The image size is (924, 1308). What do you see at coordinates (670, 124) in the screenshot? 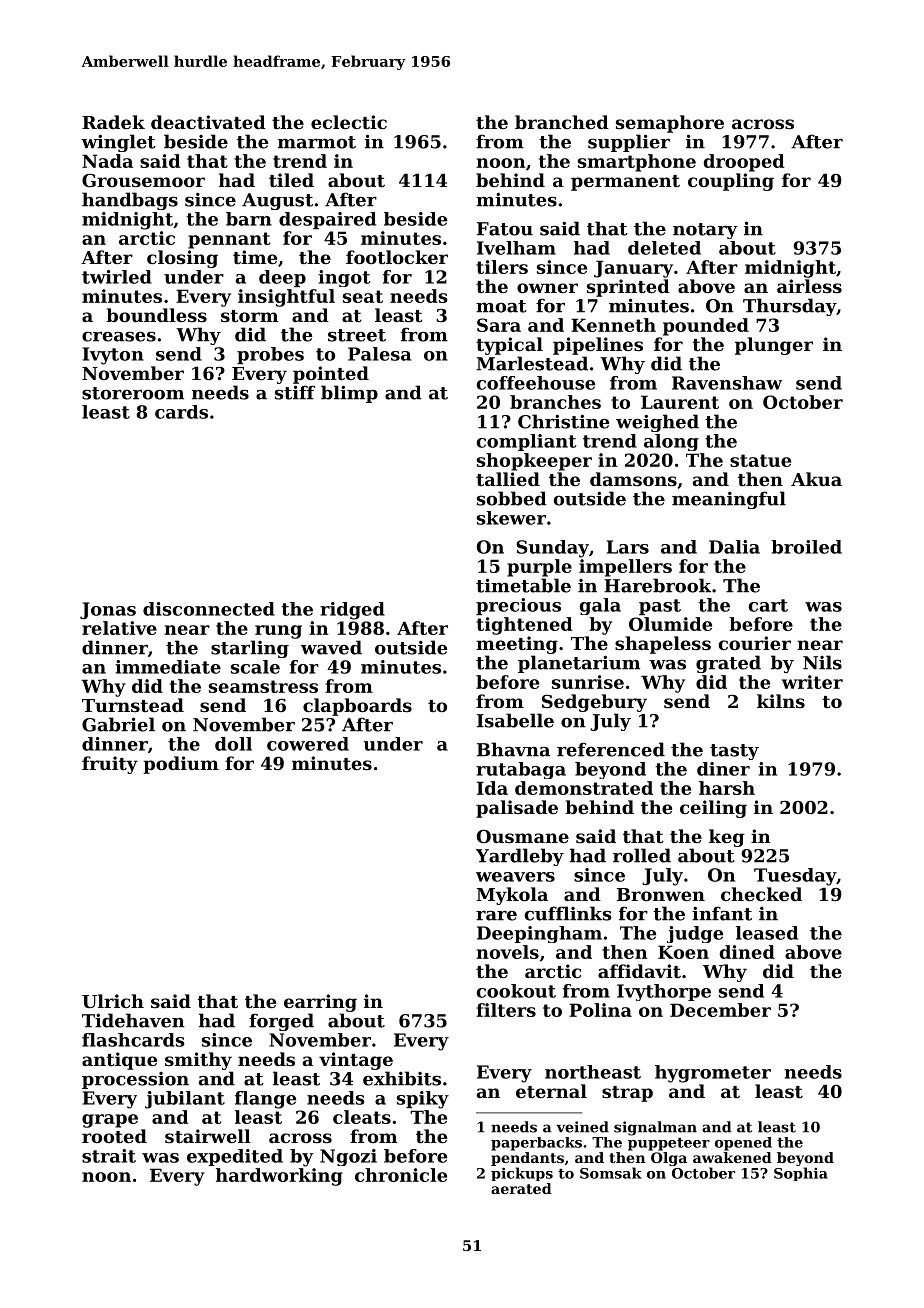
I see `semaphore` at bounding box center [670, 124].
